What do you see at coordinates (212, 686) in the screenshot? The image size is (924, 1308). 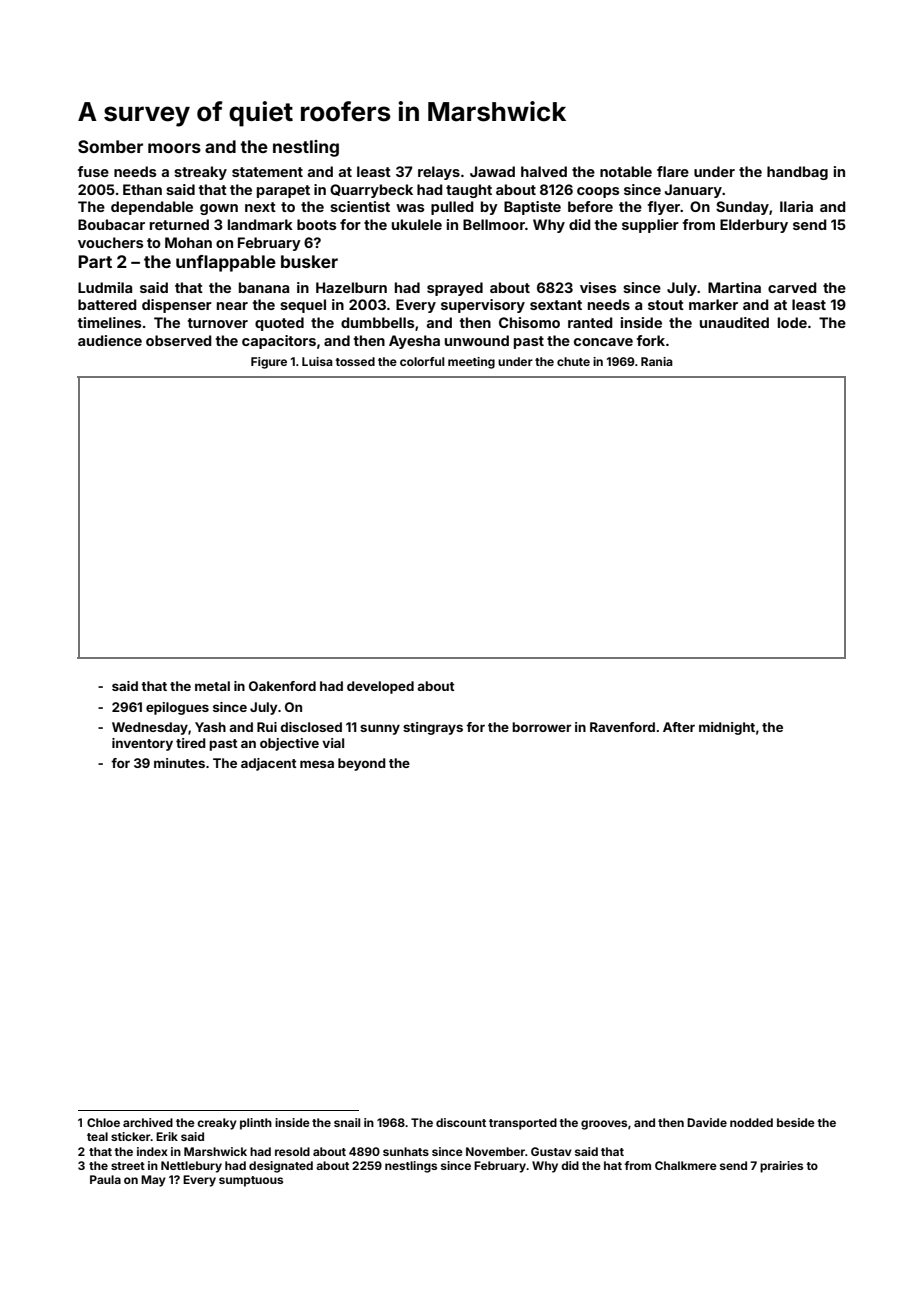 I see `metal` at bounding box center [212, 686].
